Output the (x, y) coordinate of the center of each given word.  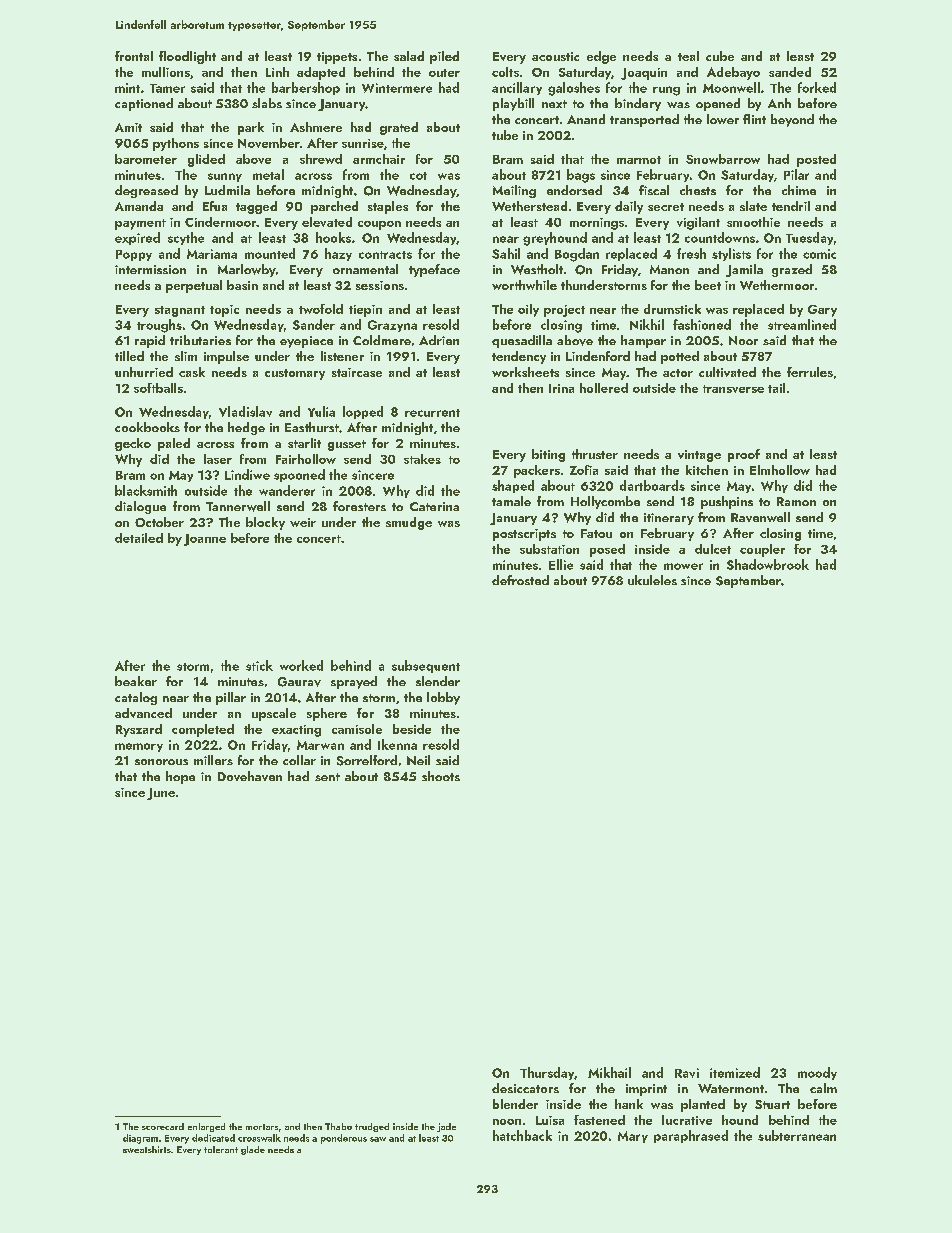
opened (718, 104)
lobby (443, 698)
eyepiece (306, 342)
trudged (372, 1127)
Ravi (687, 1073)
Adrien (439, 340)
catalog (136, 698)
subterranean (797, 1135)
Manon (669, 269)
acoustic (555, 56)
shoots (441, 776)
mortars (262, 1127)
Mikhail (609, 1072)
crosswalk (259, 1138)
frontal (134, 56)
